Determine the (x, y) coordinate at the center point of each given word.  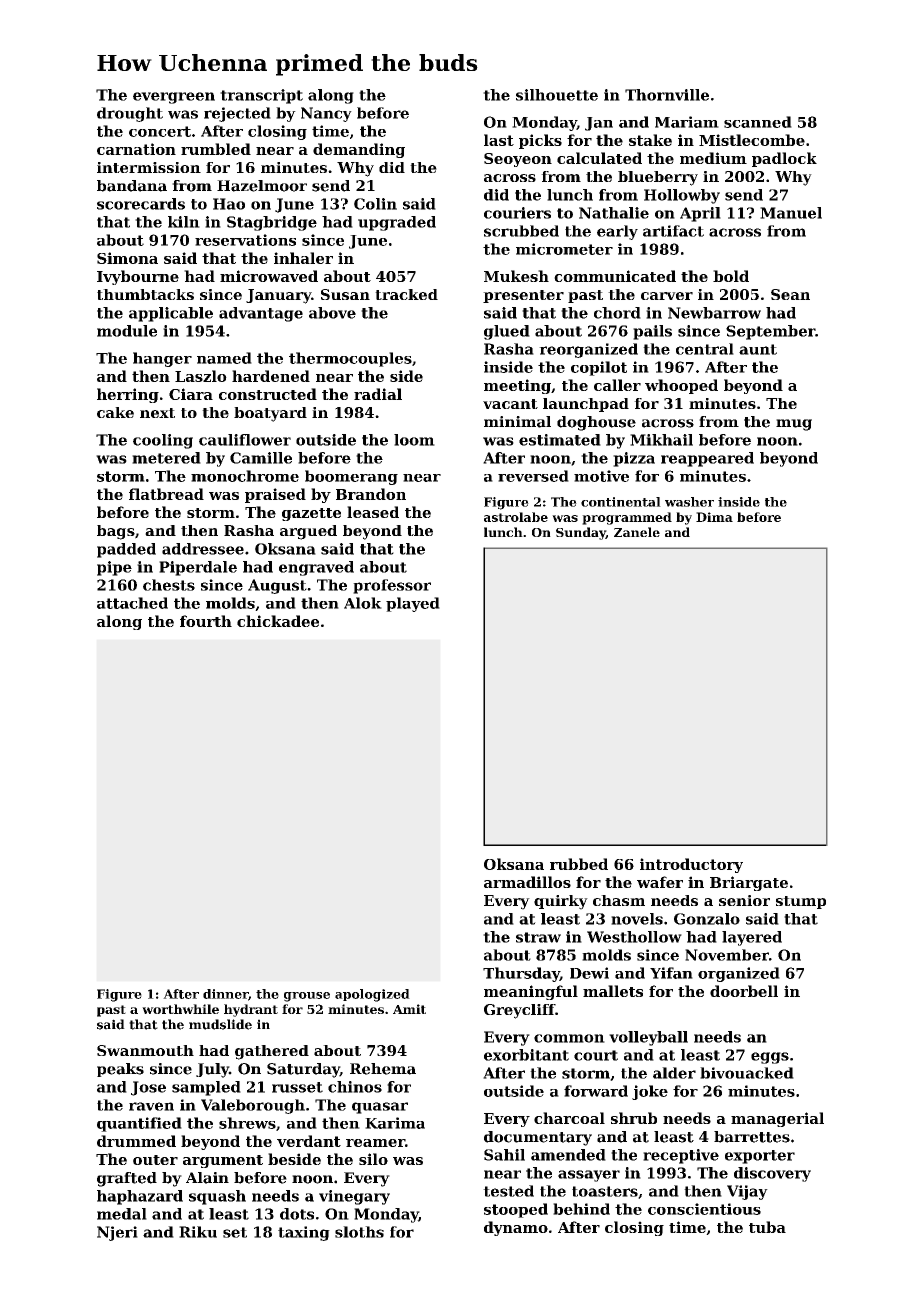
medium (713, 158)
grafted (127, 1179)
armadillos (527, 882)
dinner (225, 994)
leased (373, 512)
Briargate (749, 883)
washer (689, 502)
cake (115, 412)
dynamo (516, 1228)
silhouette (557, 95)
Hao (229, 204)
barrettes (752, 1137)
